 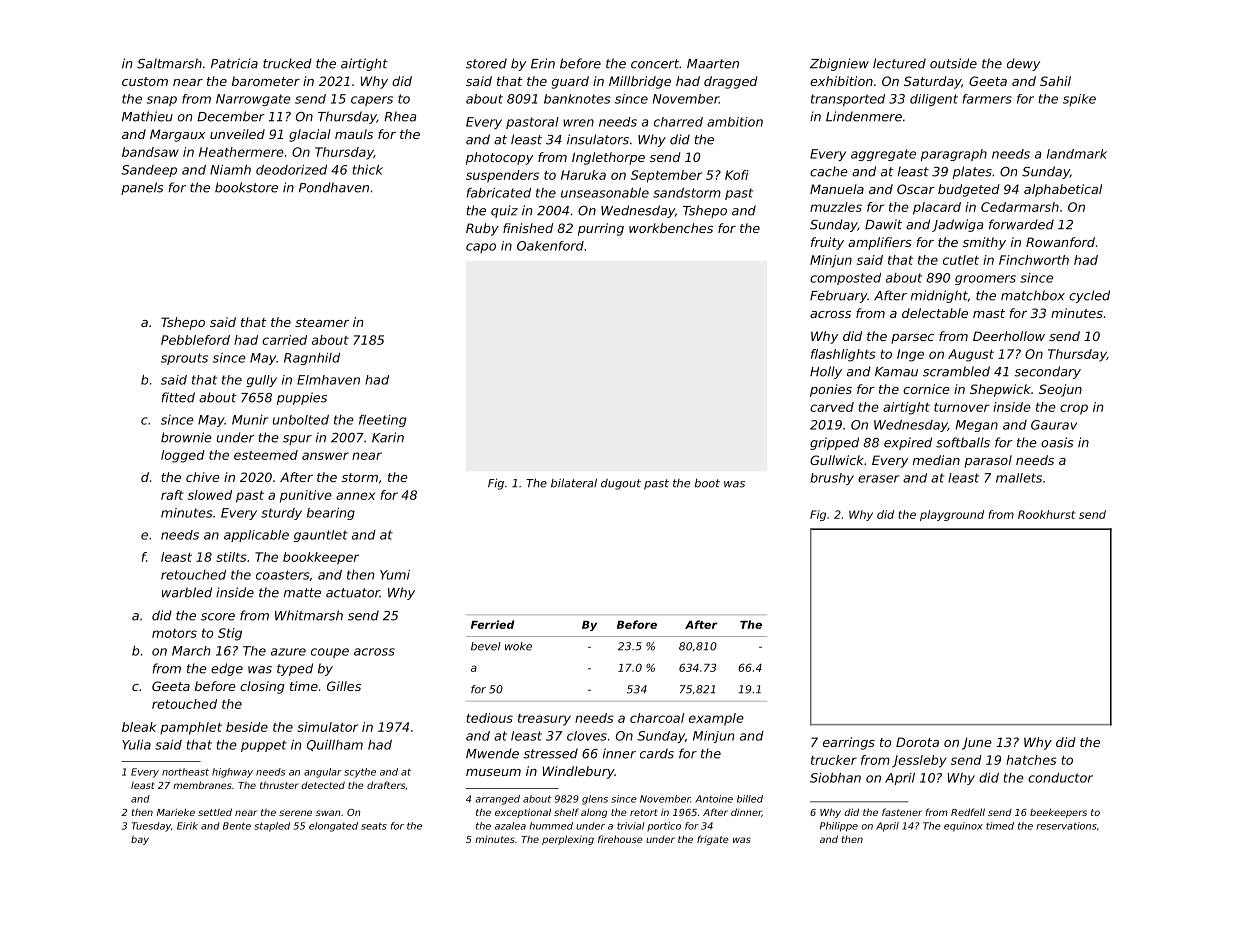 What do you see at coordinates (210, 495) in the screenshot?
I see `slowed` at bounding box center [210, 495].
